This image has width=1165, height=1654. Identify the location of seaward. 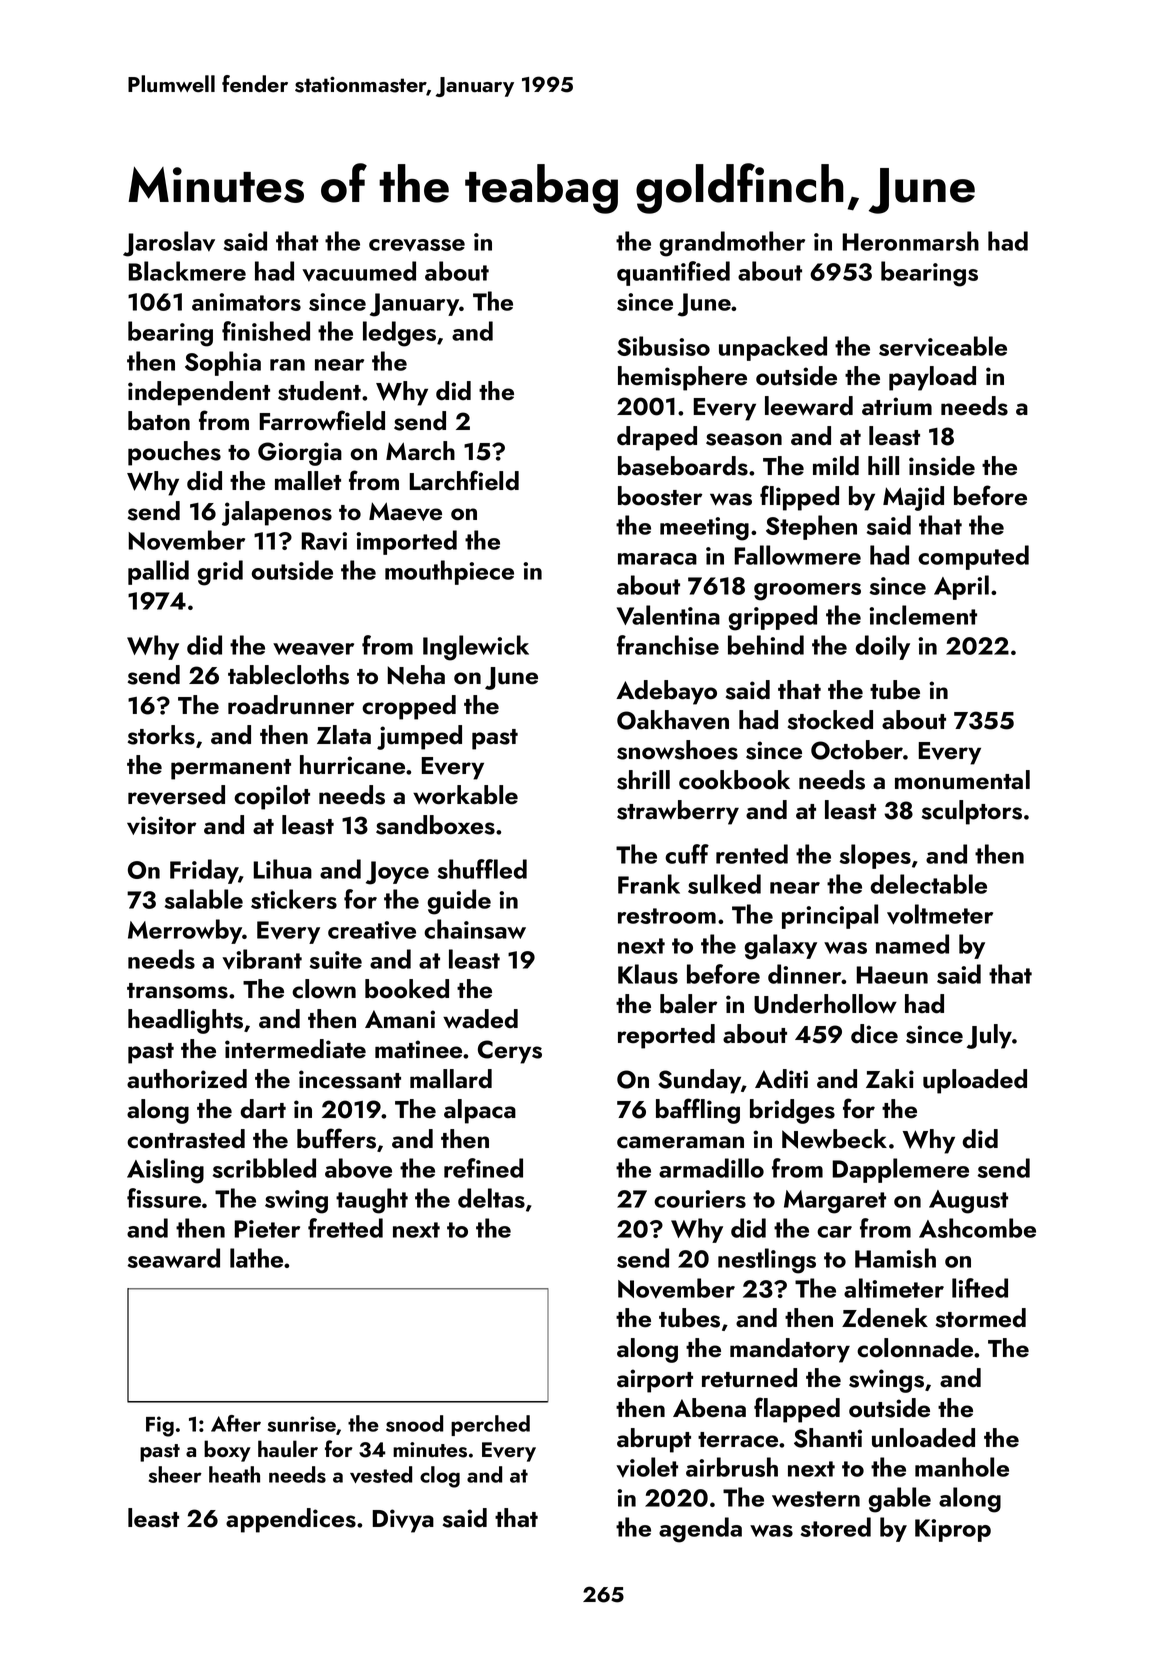
(173, 1258).
